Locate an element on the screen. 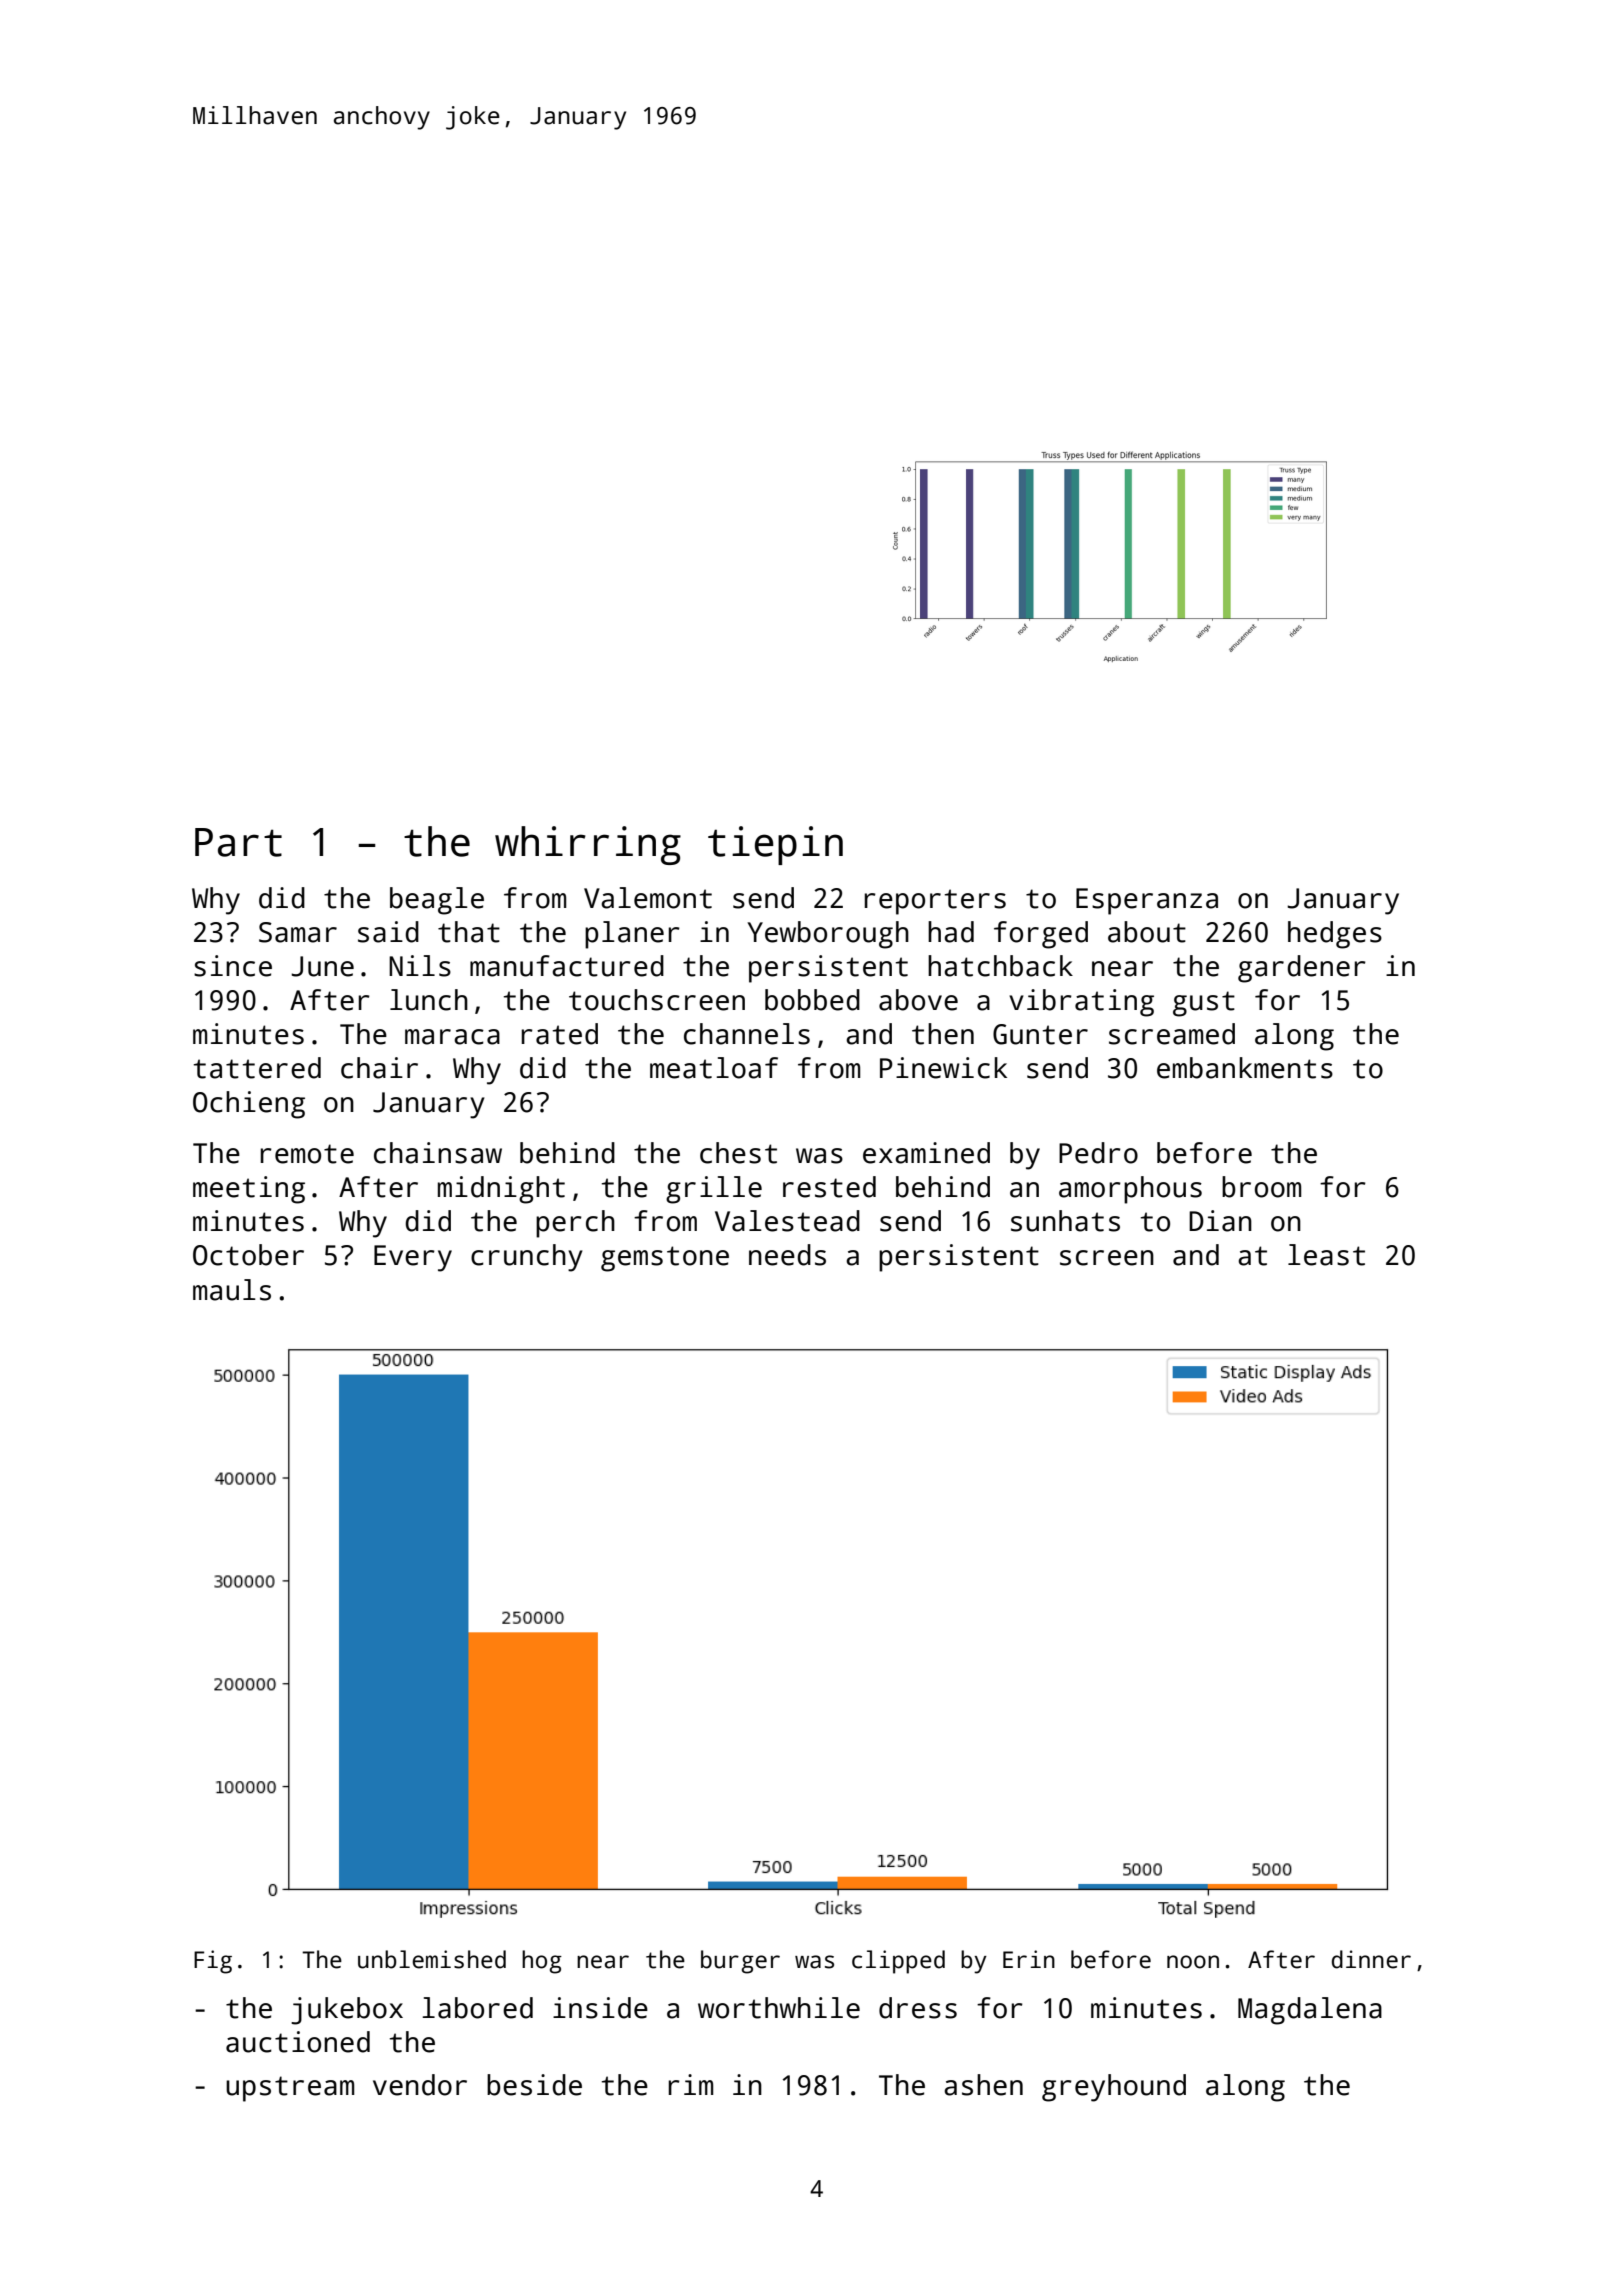  crunchy is located at coordinates (527, 1258).
